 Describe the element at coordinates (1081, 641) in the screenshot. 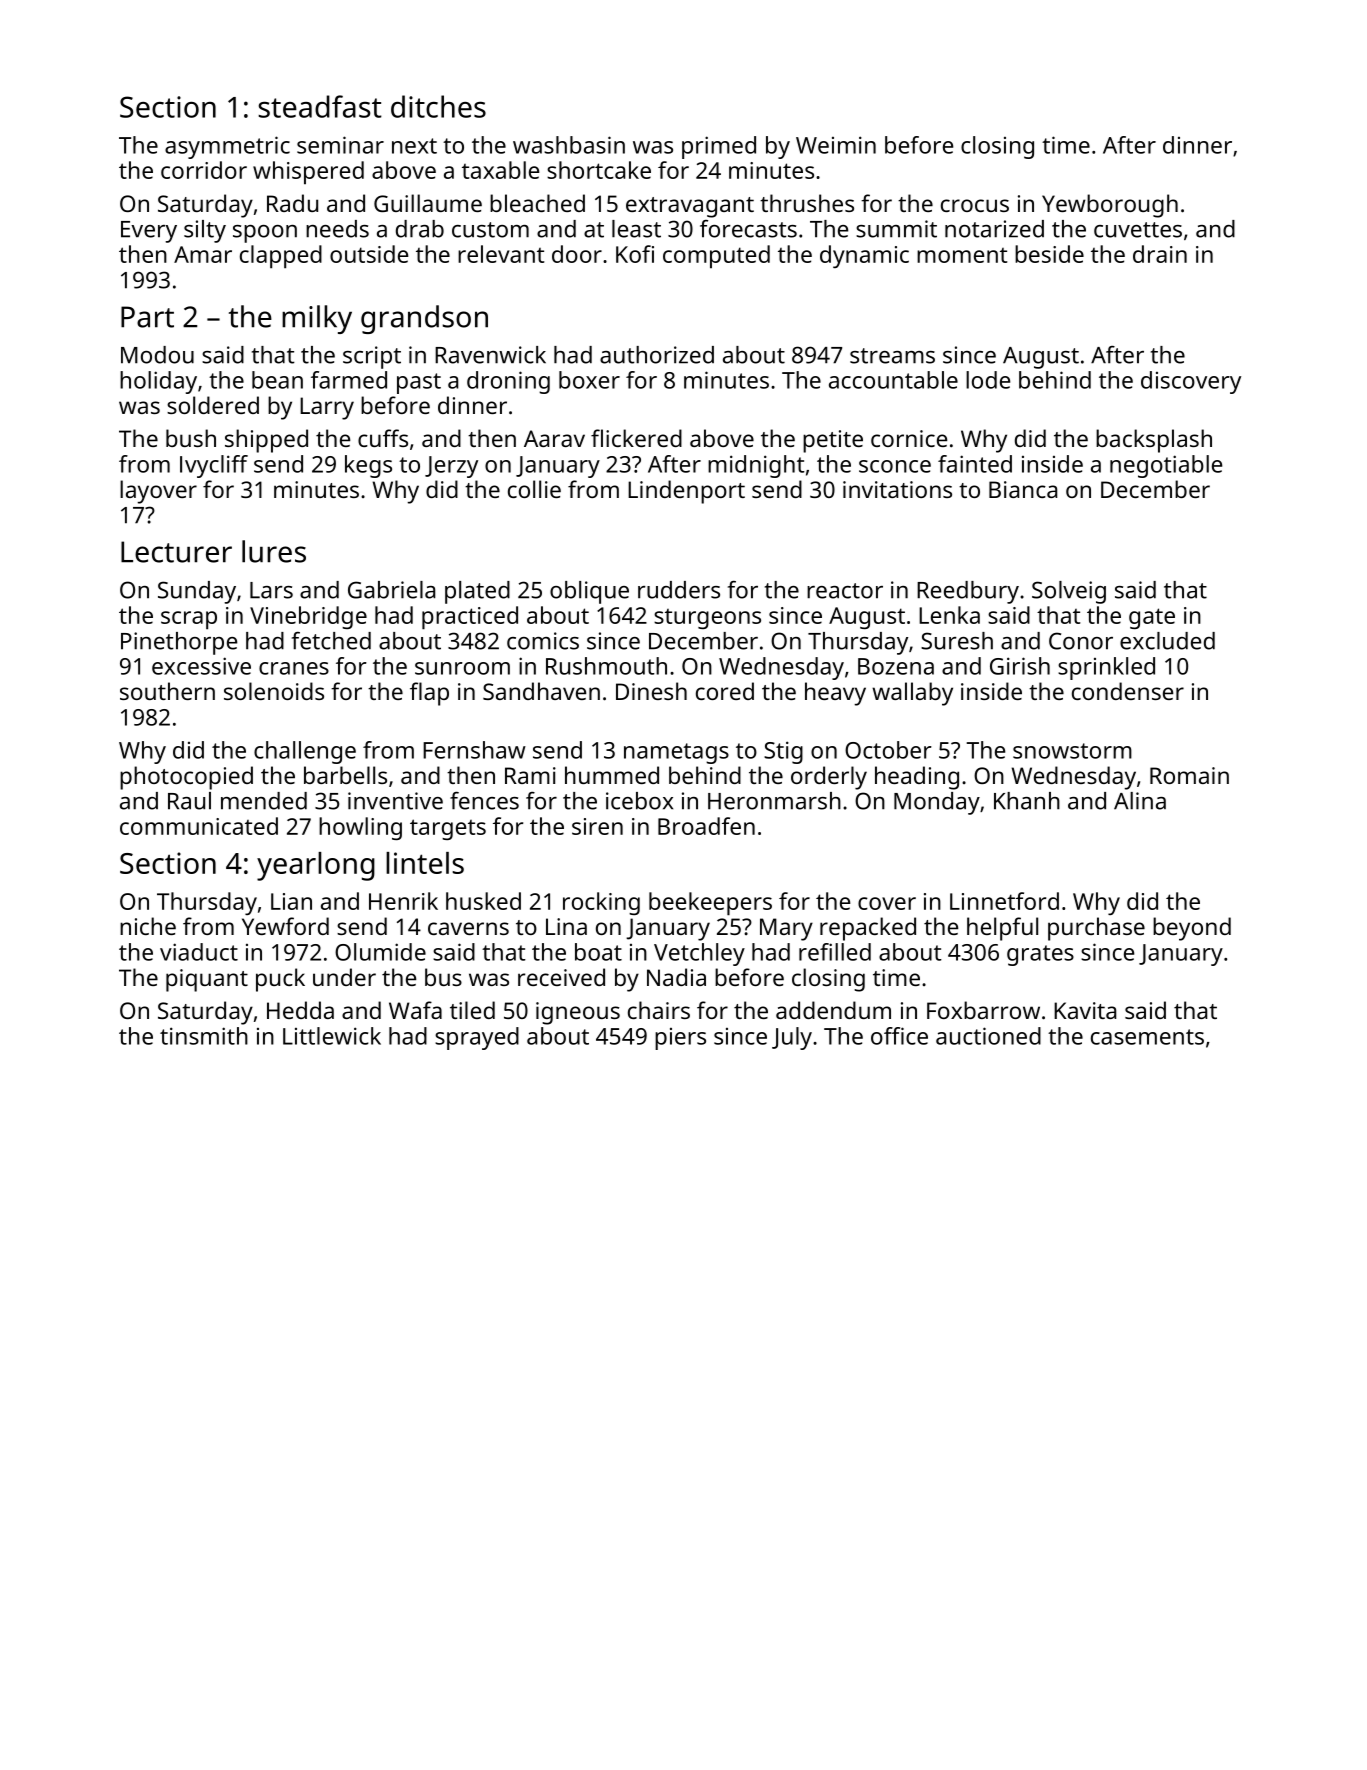

I see `Conor` at that location.
